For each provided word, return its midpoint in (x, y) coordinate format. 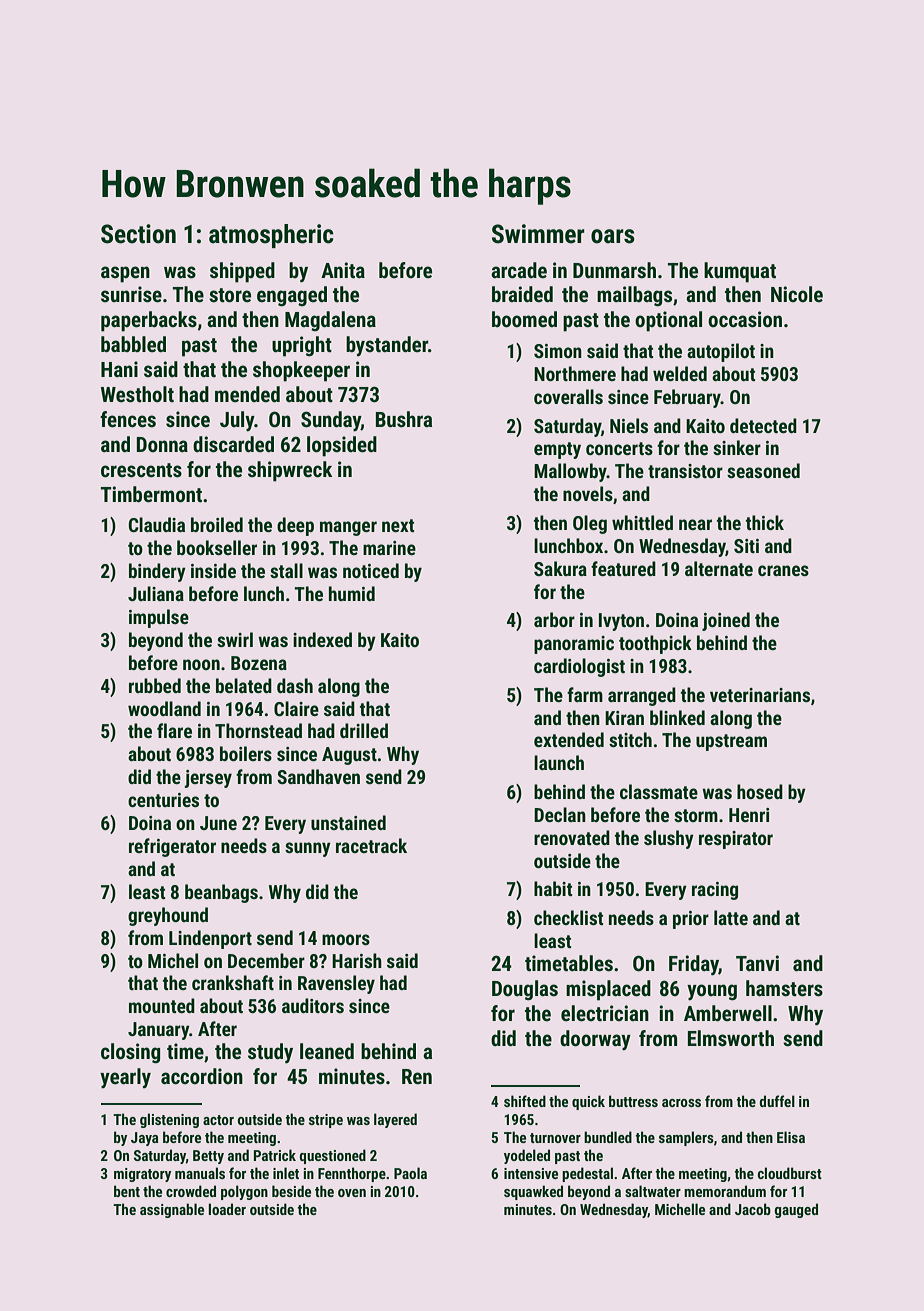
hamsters (784, 988)
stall (286, 570)
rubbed (155, 685)
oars (613, 236)
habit (553, 888)
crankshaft (233, 982)
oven (352, 1193)
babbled (133, 344)
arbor (554, 619)
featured (623, 568)
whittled (642, 522)
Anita (343, 270)
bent (127, 1191)
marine (389, 548)
